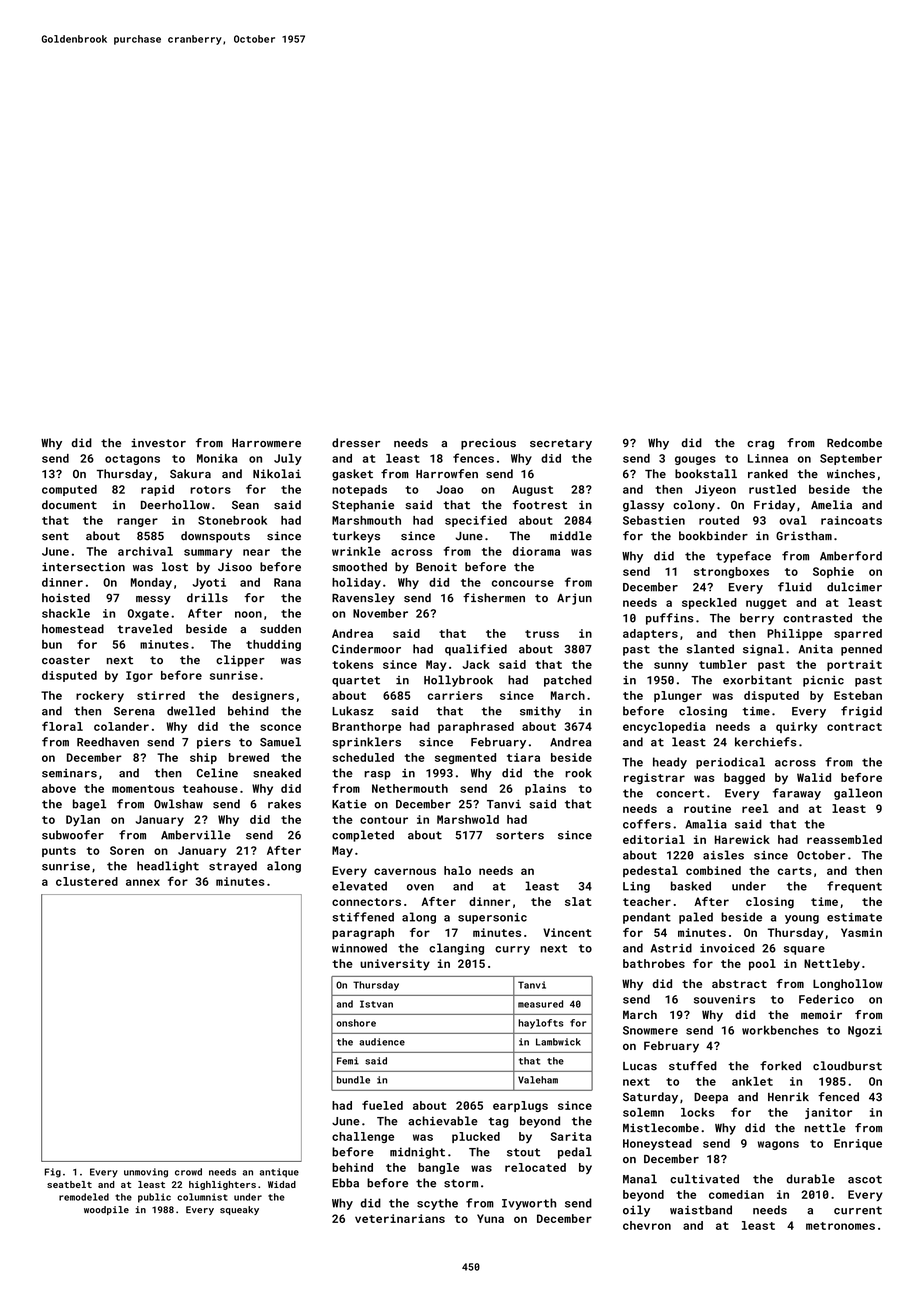 This image has width=924, height=1308. I want to click on Lambwick, so click(558, 1042).
